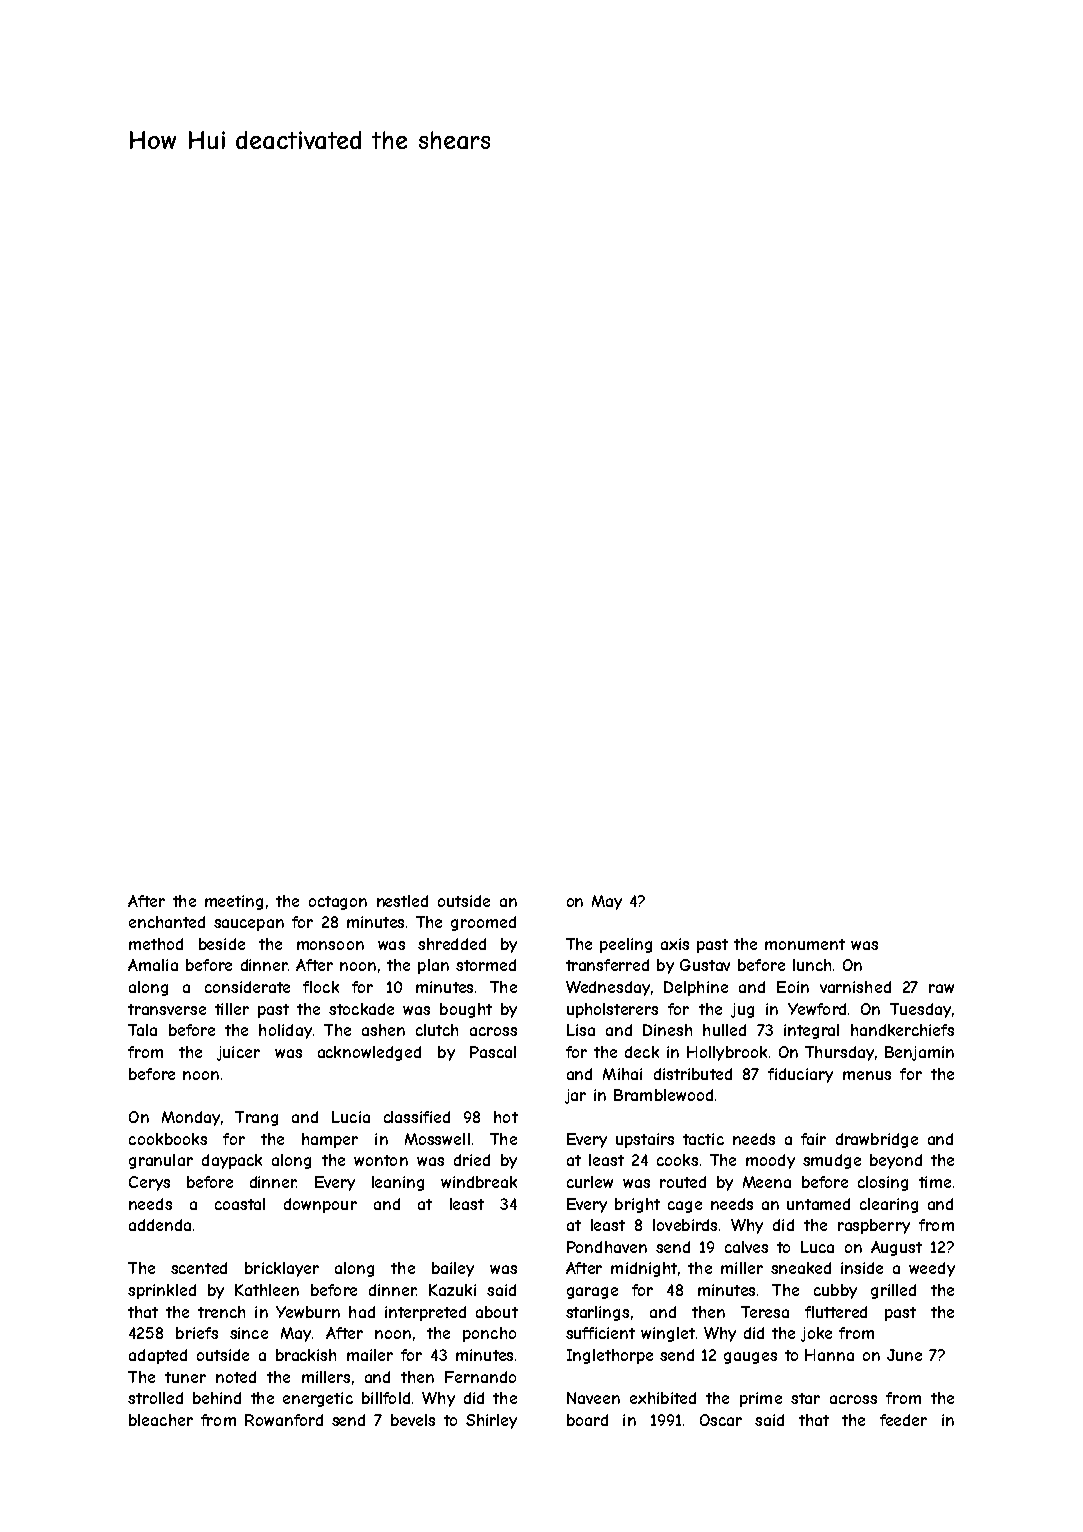 The height and width of the document is (1532, 1083). What do you see at coordinates (238, 1053) in the document?
I see `juicer` at bounding box center [238, 1053].
